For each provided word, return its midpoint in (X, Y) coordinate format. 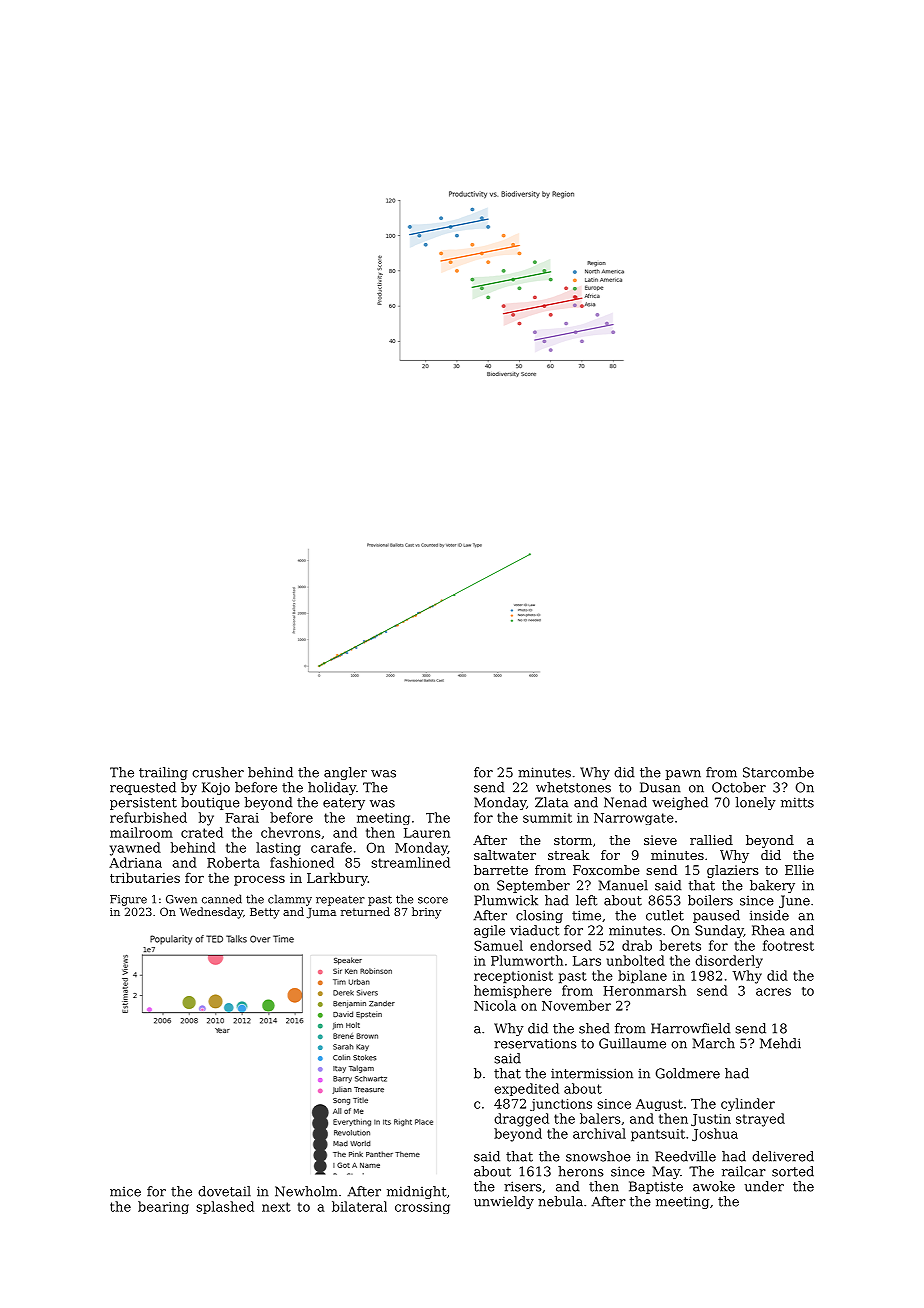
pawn (683, 775)
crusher (218, 772)
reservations (535, 1043)
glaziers (733, 871)
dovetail (224, 1191)
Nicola (495, 1005)
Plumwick (506, 900)
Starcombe (778, 772)
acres (773, 992)
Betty (265, 913)
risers (523, 1186)
